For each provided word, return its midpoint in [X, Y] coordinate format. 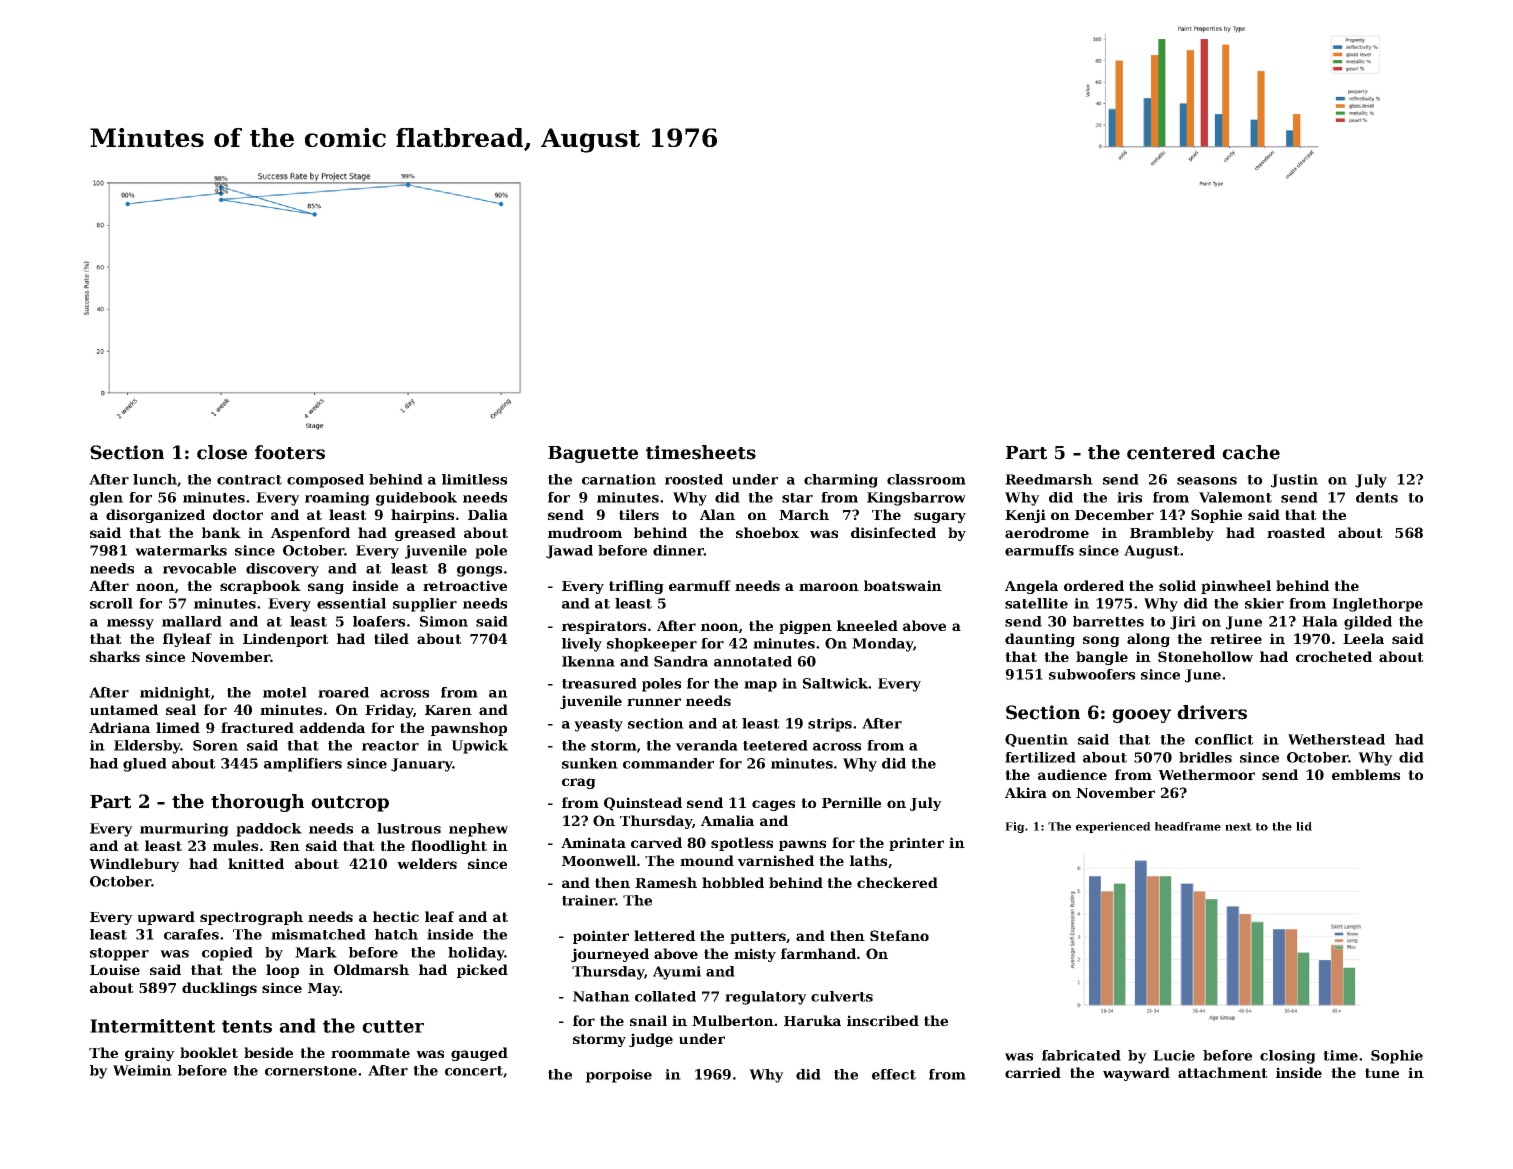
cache [1251, 452]
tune [1382, 1073]
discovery [282, 570]
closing [1288, 1057]
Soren [215, 745]
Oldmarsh [371, 969]
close [222, 452]
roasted [1296, 532]
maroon [829, 587]
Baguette [593, 454]
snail [648, 1020]
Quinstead [643, 804]
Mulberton [733, 1020]
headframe [1188, 826]
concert [474, 1071]
